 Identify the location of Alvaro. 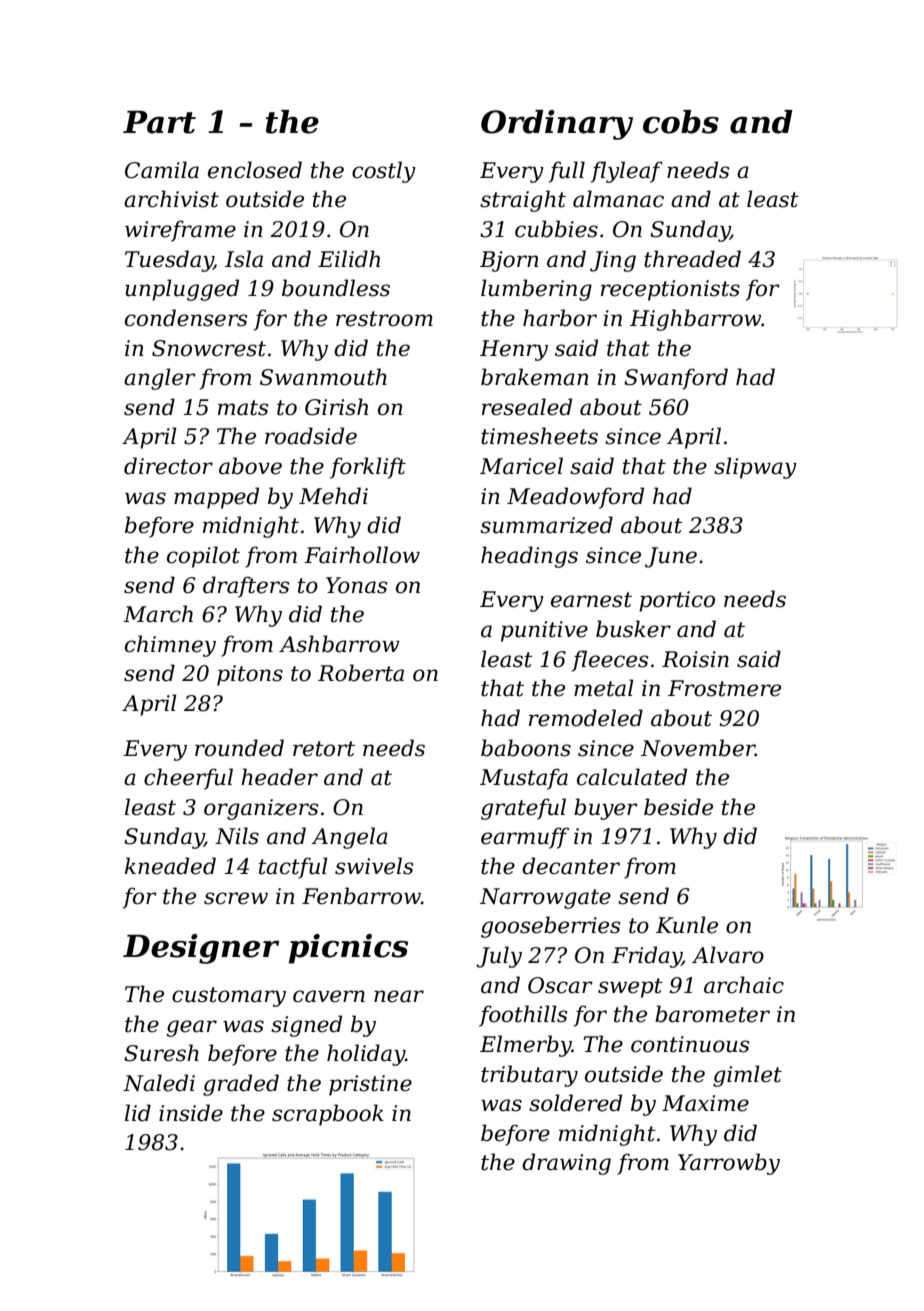
(728, 955).
